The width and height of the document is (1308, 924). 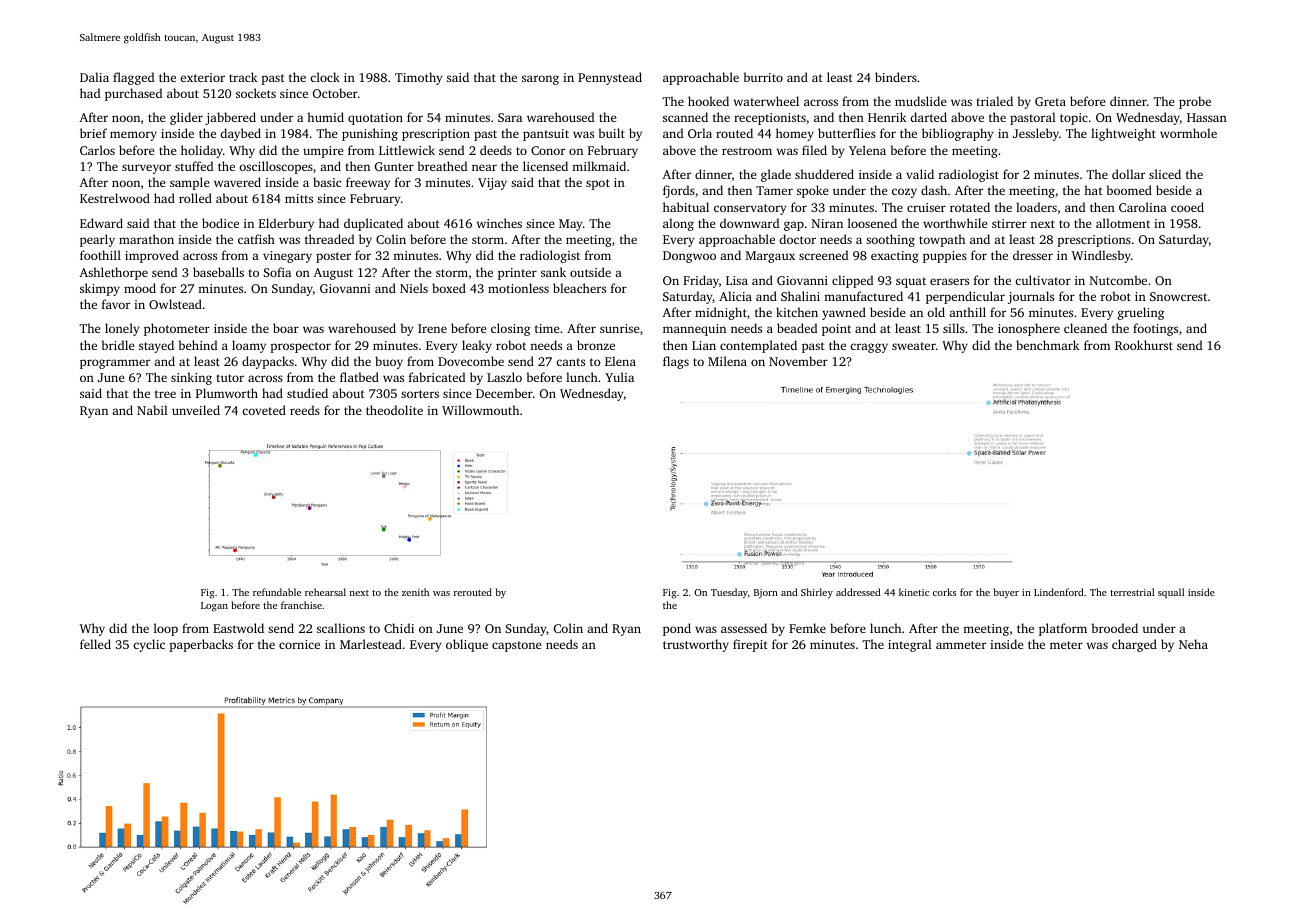 What do you see at coordinates (499, 223) in the document?
I see `winches` at bounding box center [499, 223].
